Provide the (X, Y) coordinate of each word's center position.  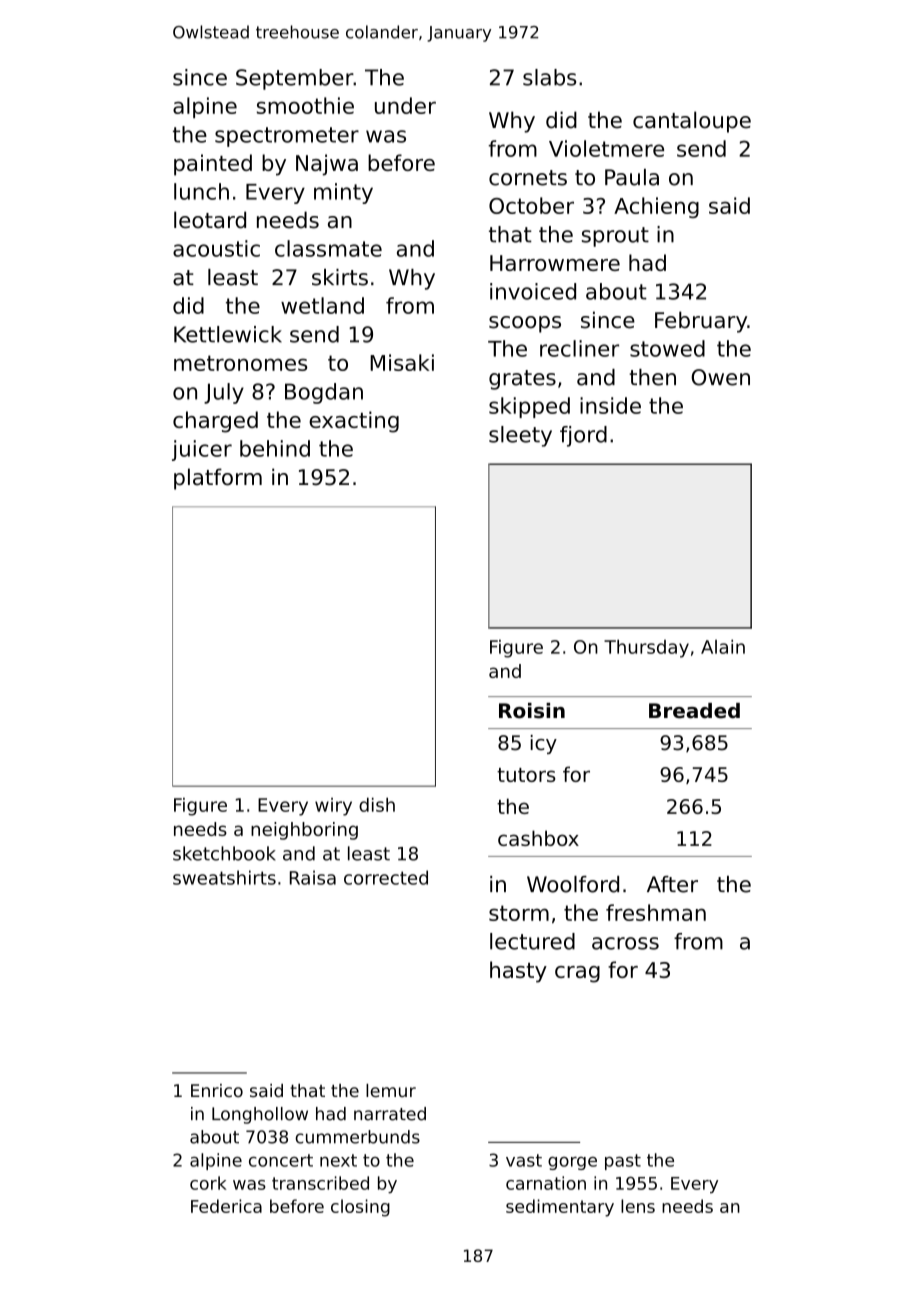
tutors (526, 775)
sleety (520, 436)
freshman (656, 912)
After (672, 884)
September (295, 79)
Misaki (402, 362)
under (405, 105)
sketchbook (224, 853)
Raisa (313, 877)
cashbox (538, 838)
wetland (322, 305)
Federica (226, 1206)
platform (218, 479)
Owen (720, 377)
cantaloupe (692, 122)
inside (610, 405)
